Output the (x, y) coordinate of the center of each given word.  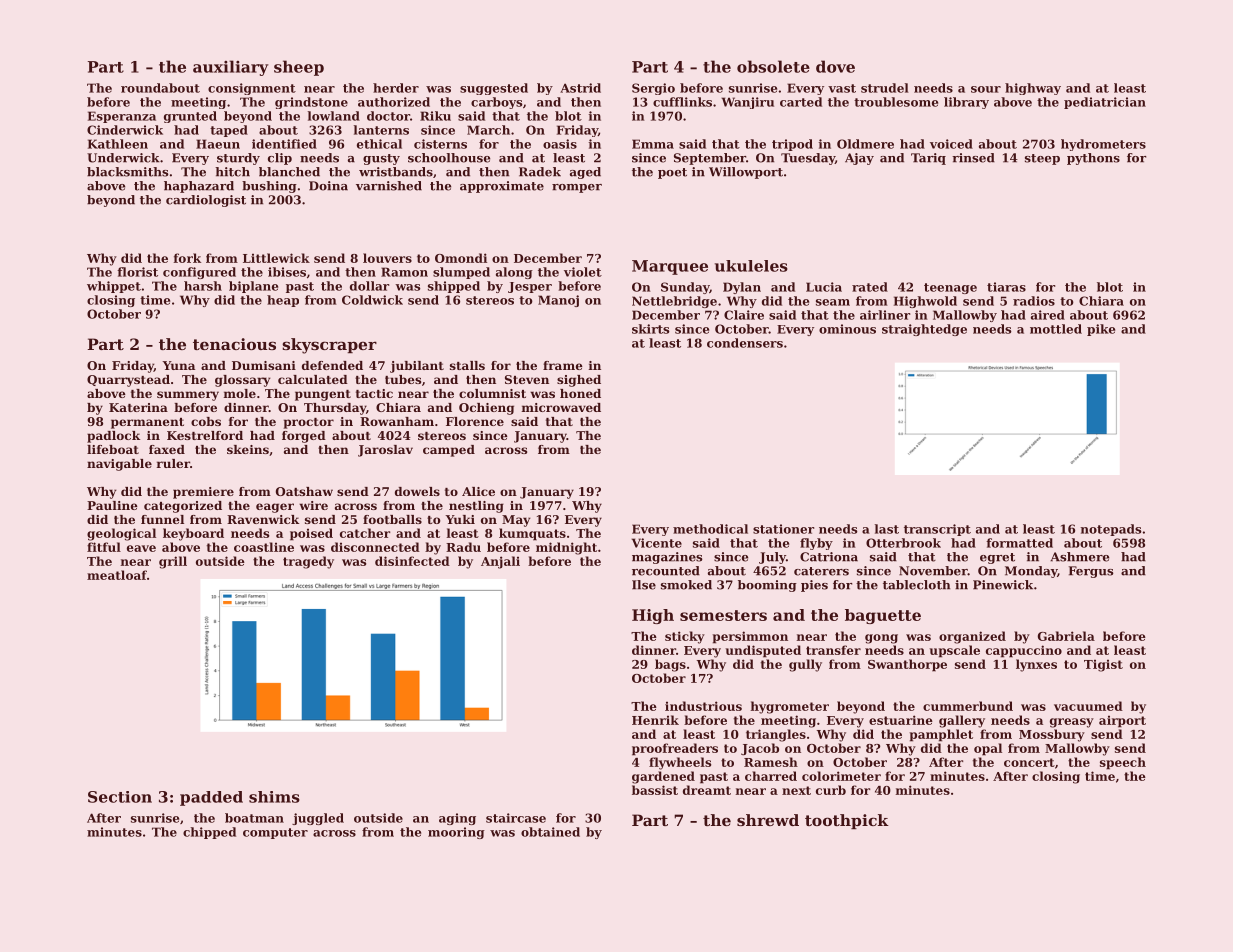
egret (997, 558)
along (514, 273)
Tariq (928, 159)
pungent (323, 395)
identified (284, 144)
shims (274, 797)
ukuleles (751, 266)
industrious (703, 706)
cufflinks (682, 102)
